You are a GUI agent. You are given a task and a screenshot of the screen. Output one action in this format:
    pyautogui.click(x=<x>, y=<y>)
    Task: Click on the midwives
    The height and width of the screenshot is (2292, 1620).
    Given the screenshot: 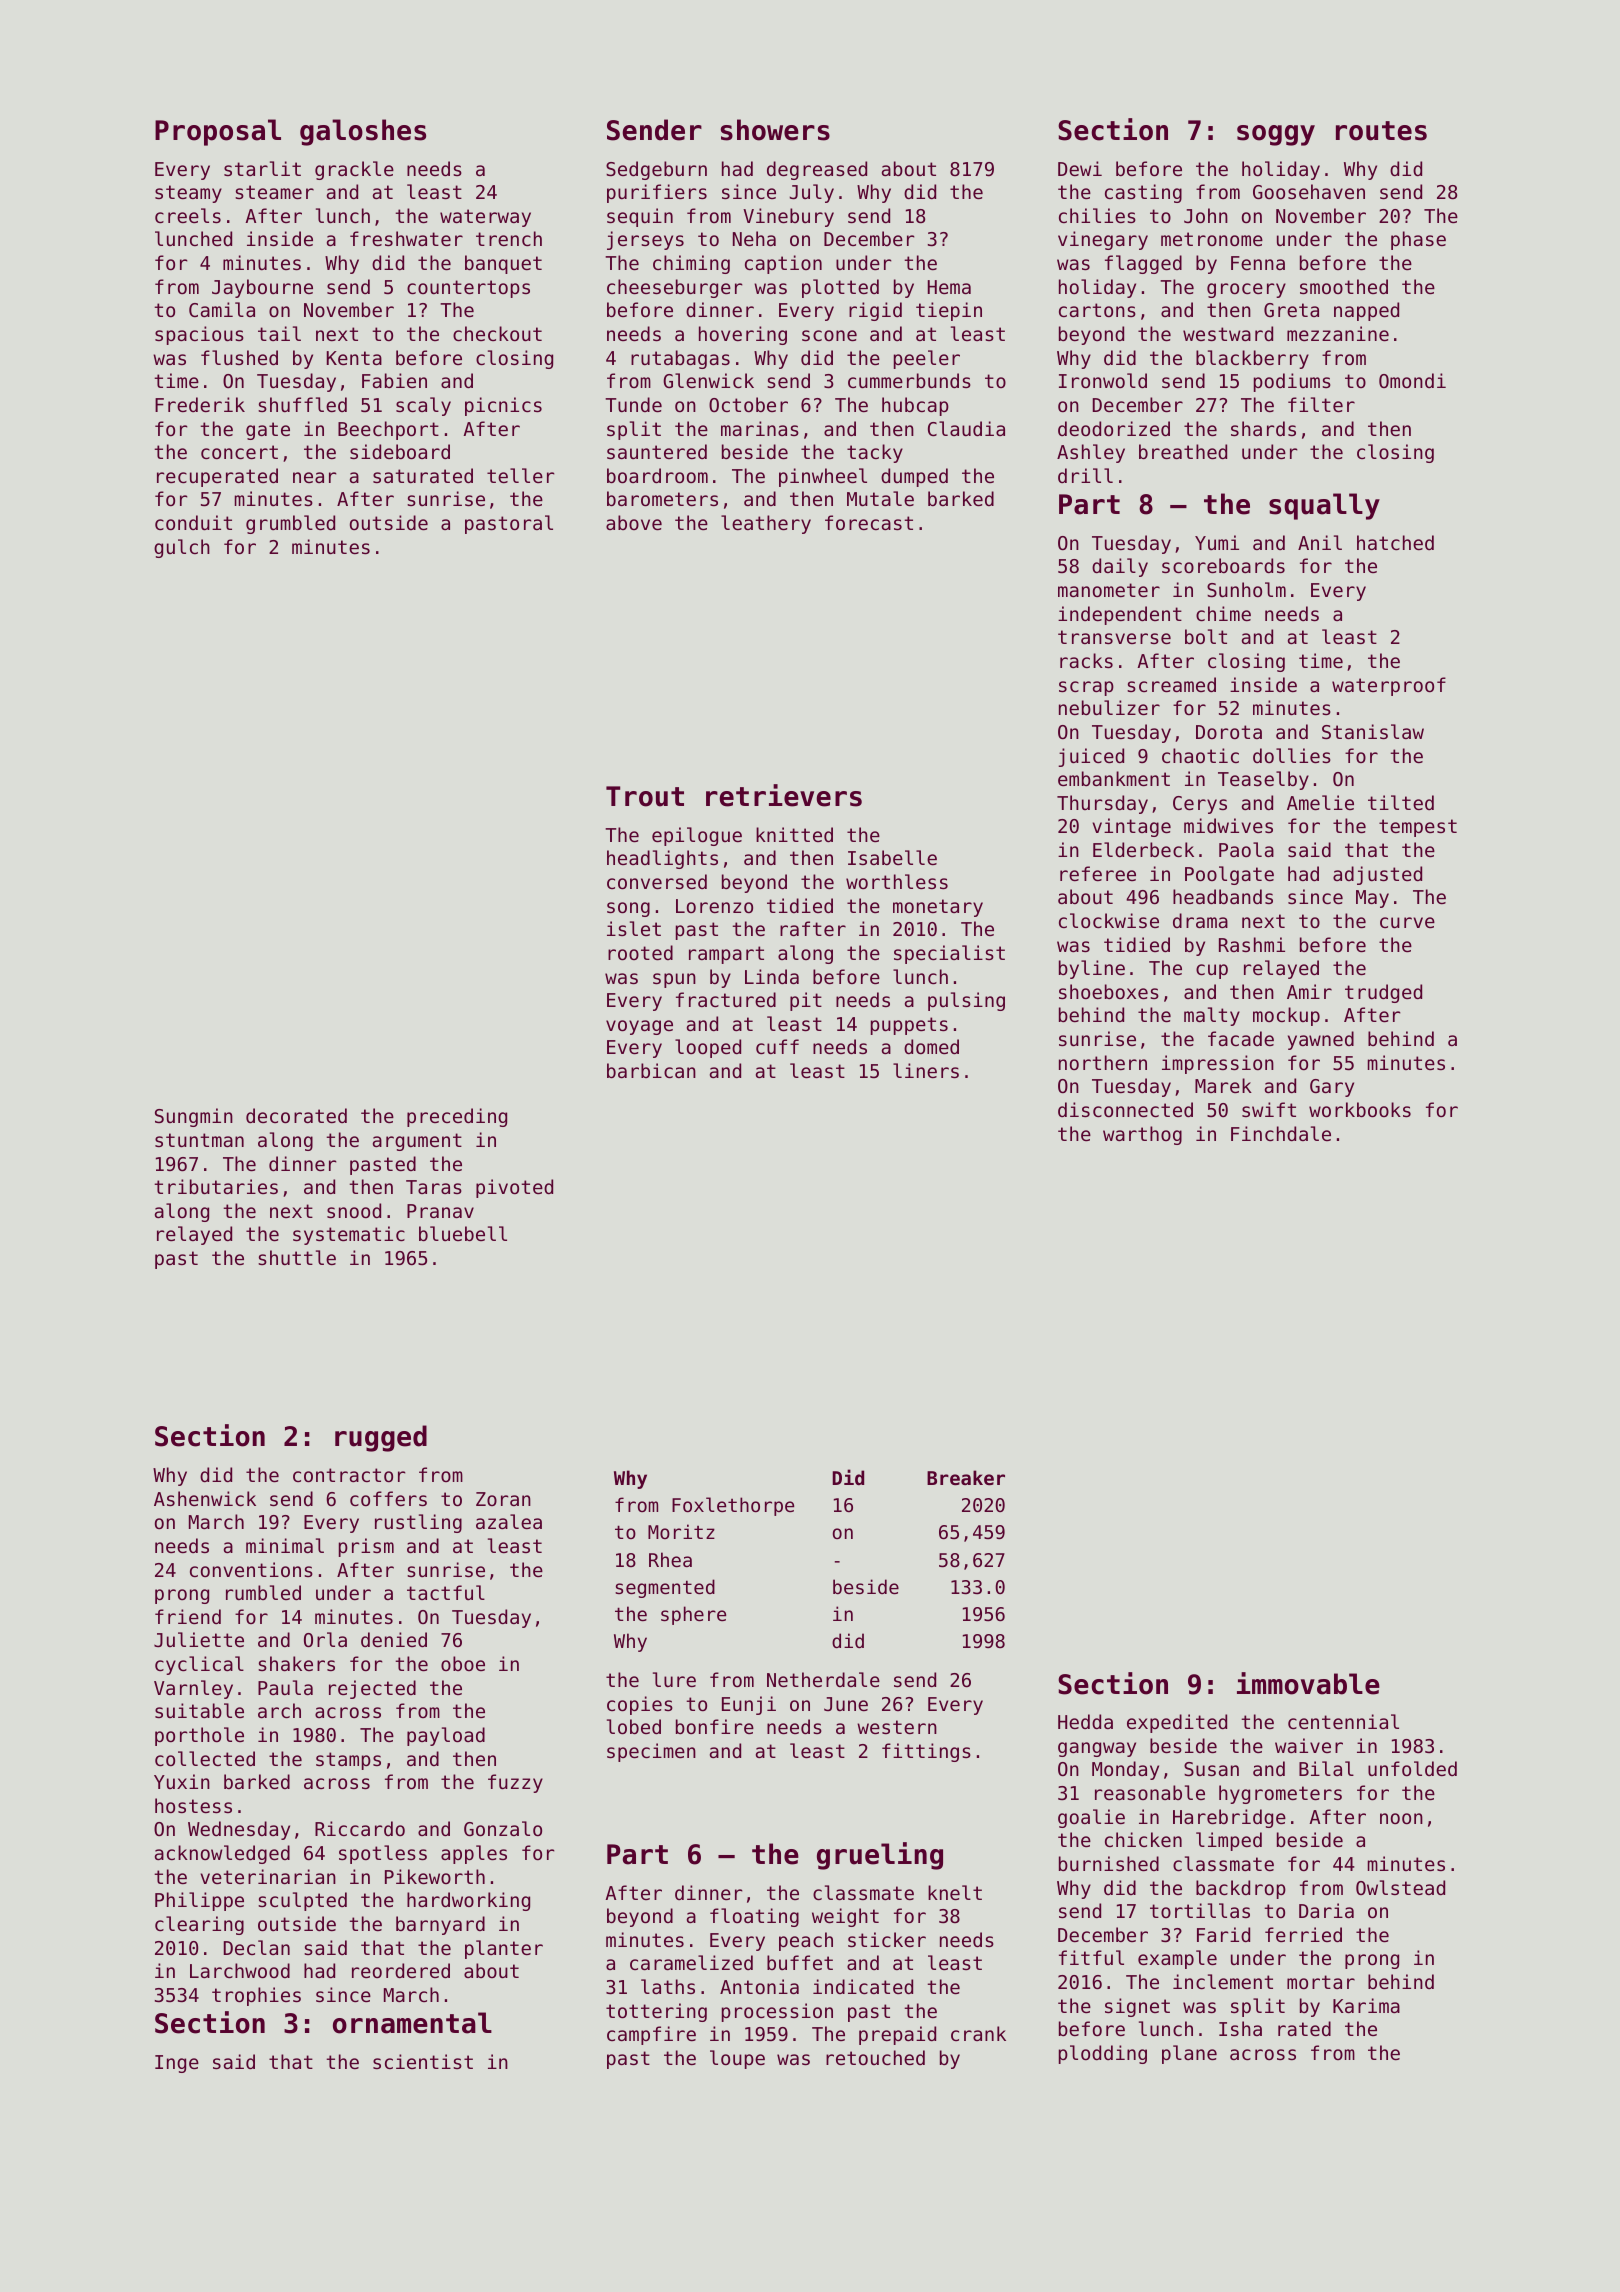 What is the action you would take?
    pyautogui.click(x=1228, y=825)
